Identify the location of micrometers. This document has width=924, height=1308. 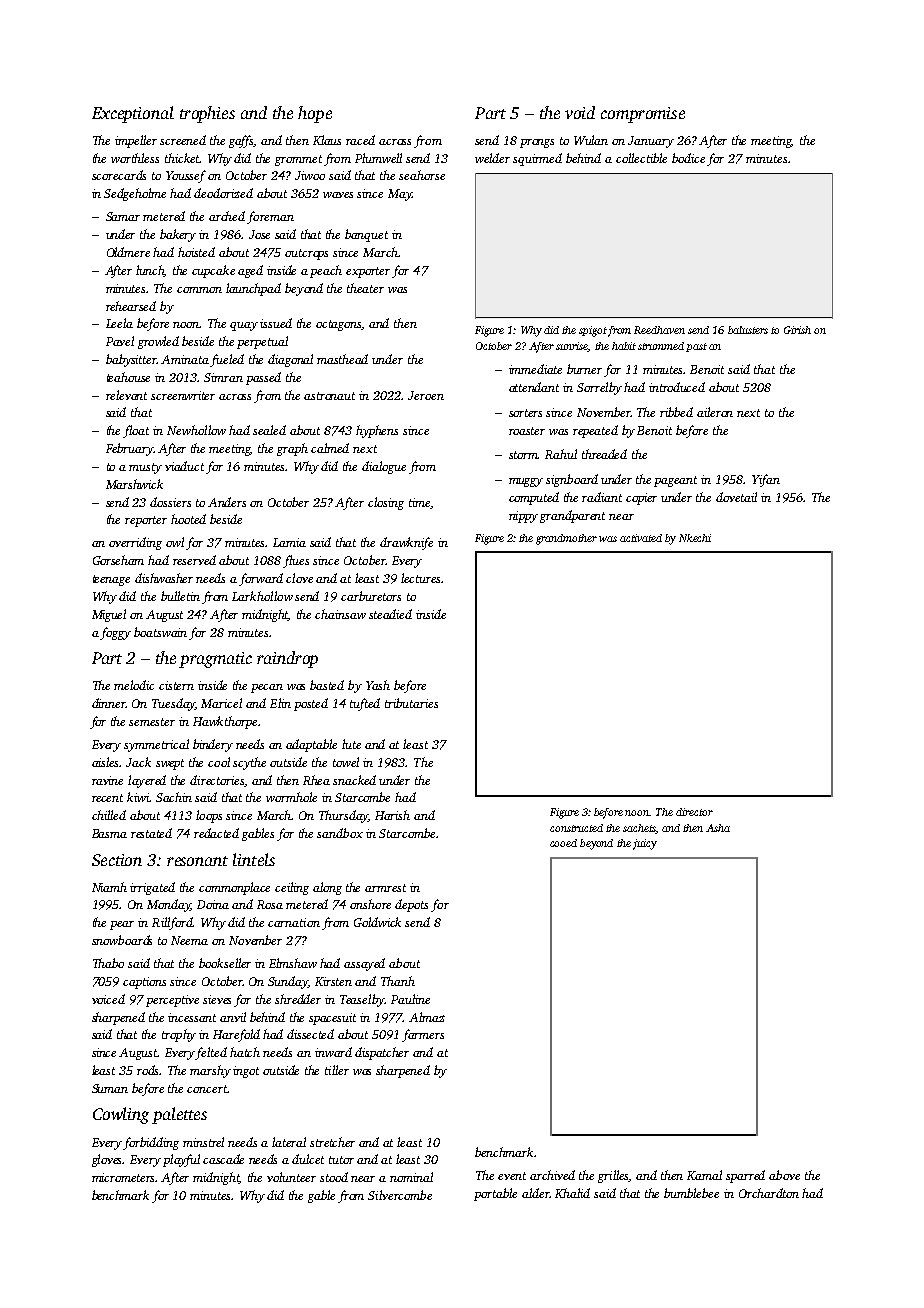
(124, 1177).
